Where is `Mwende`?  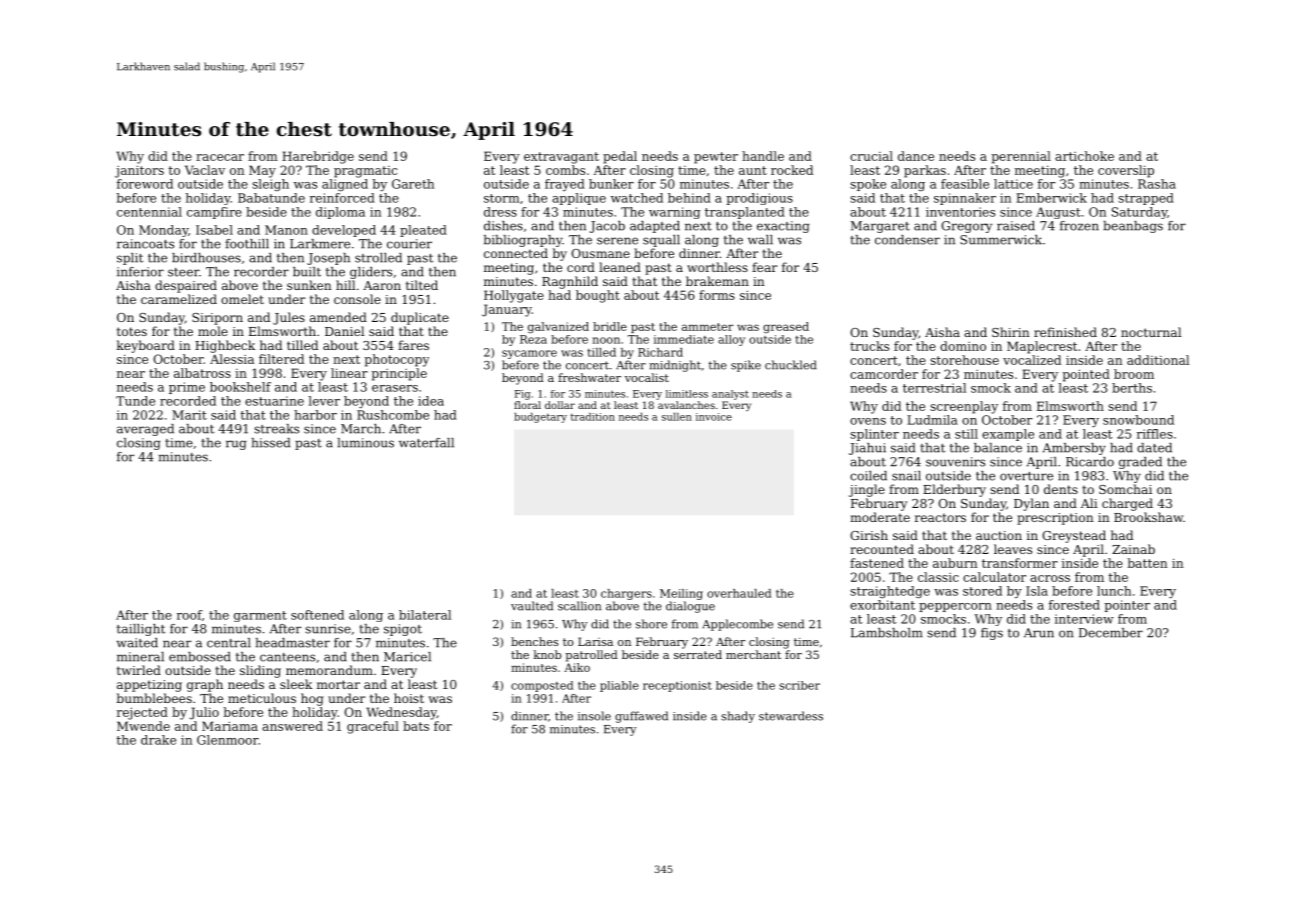
Mwende is located at coordinates (143, 726).
